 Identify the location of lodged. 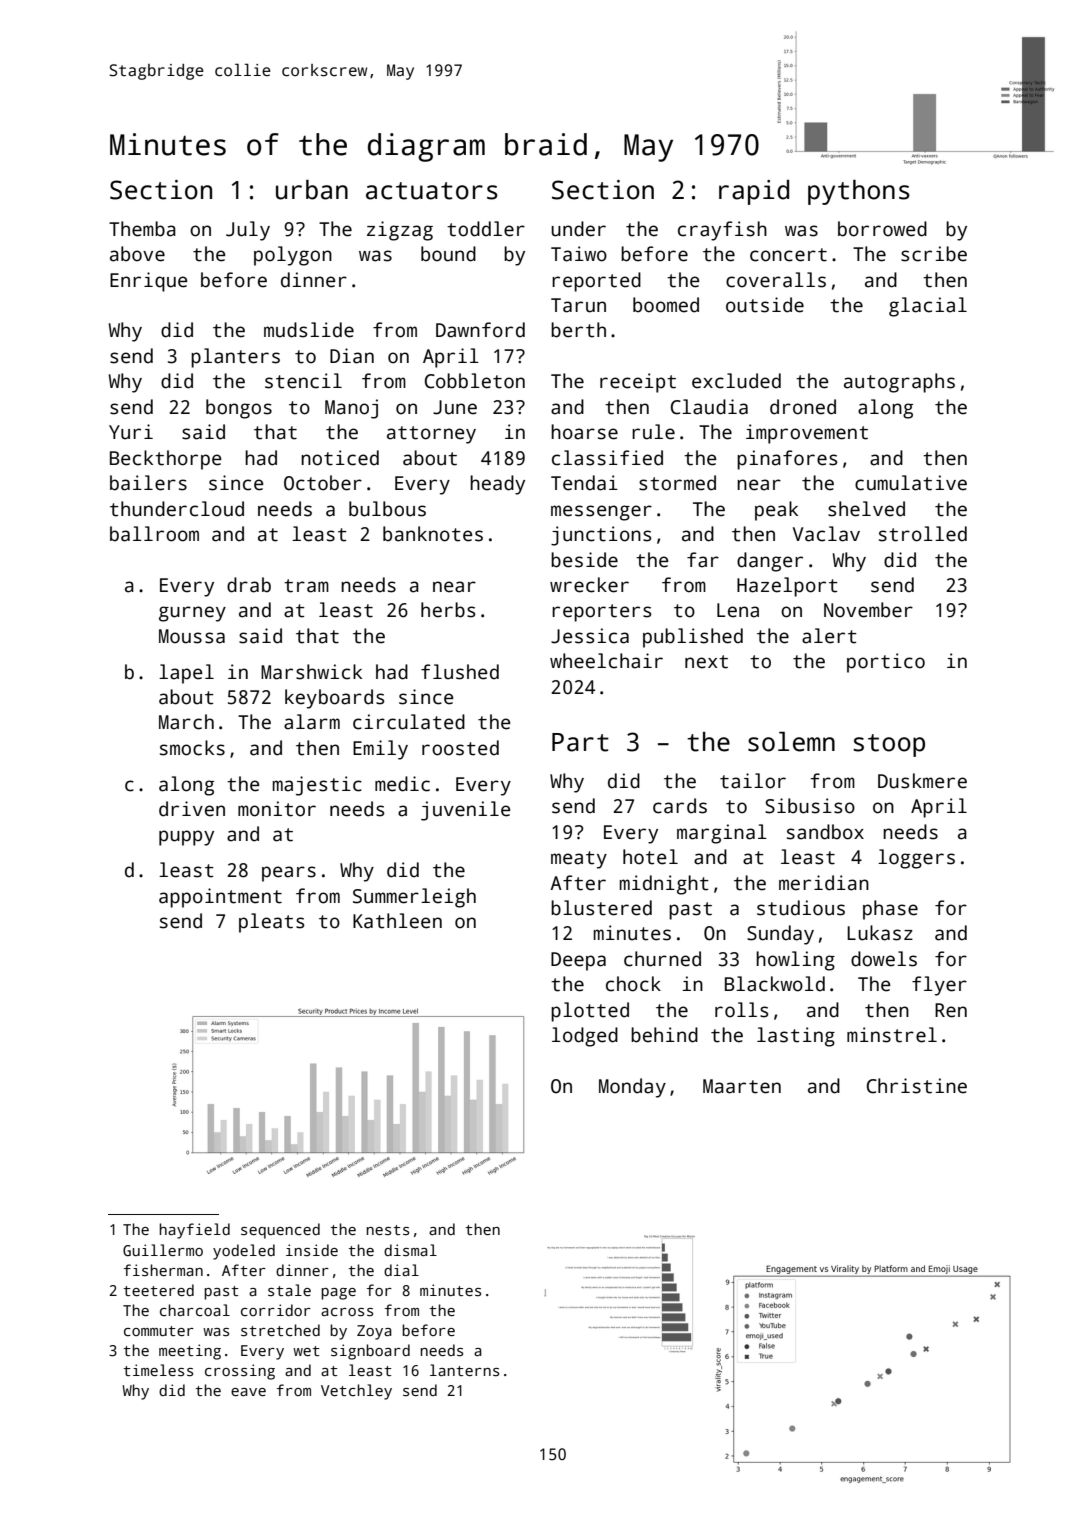
(585, 1037).
